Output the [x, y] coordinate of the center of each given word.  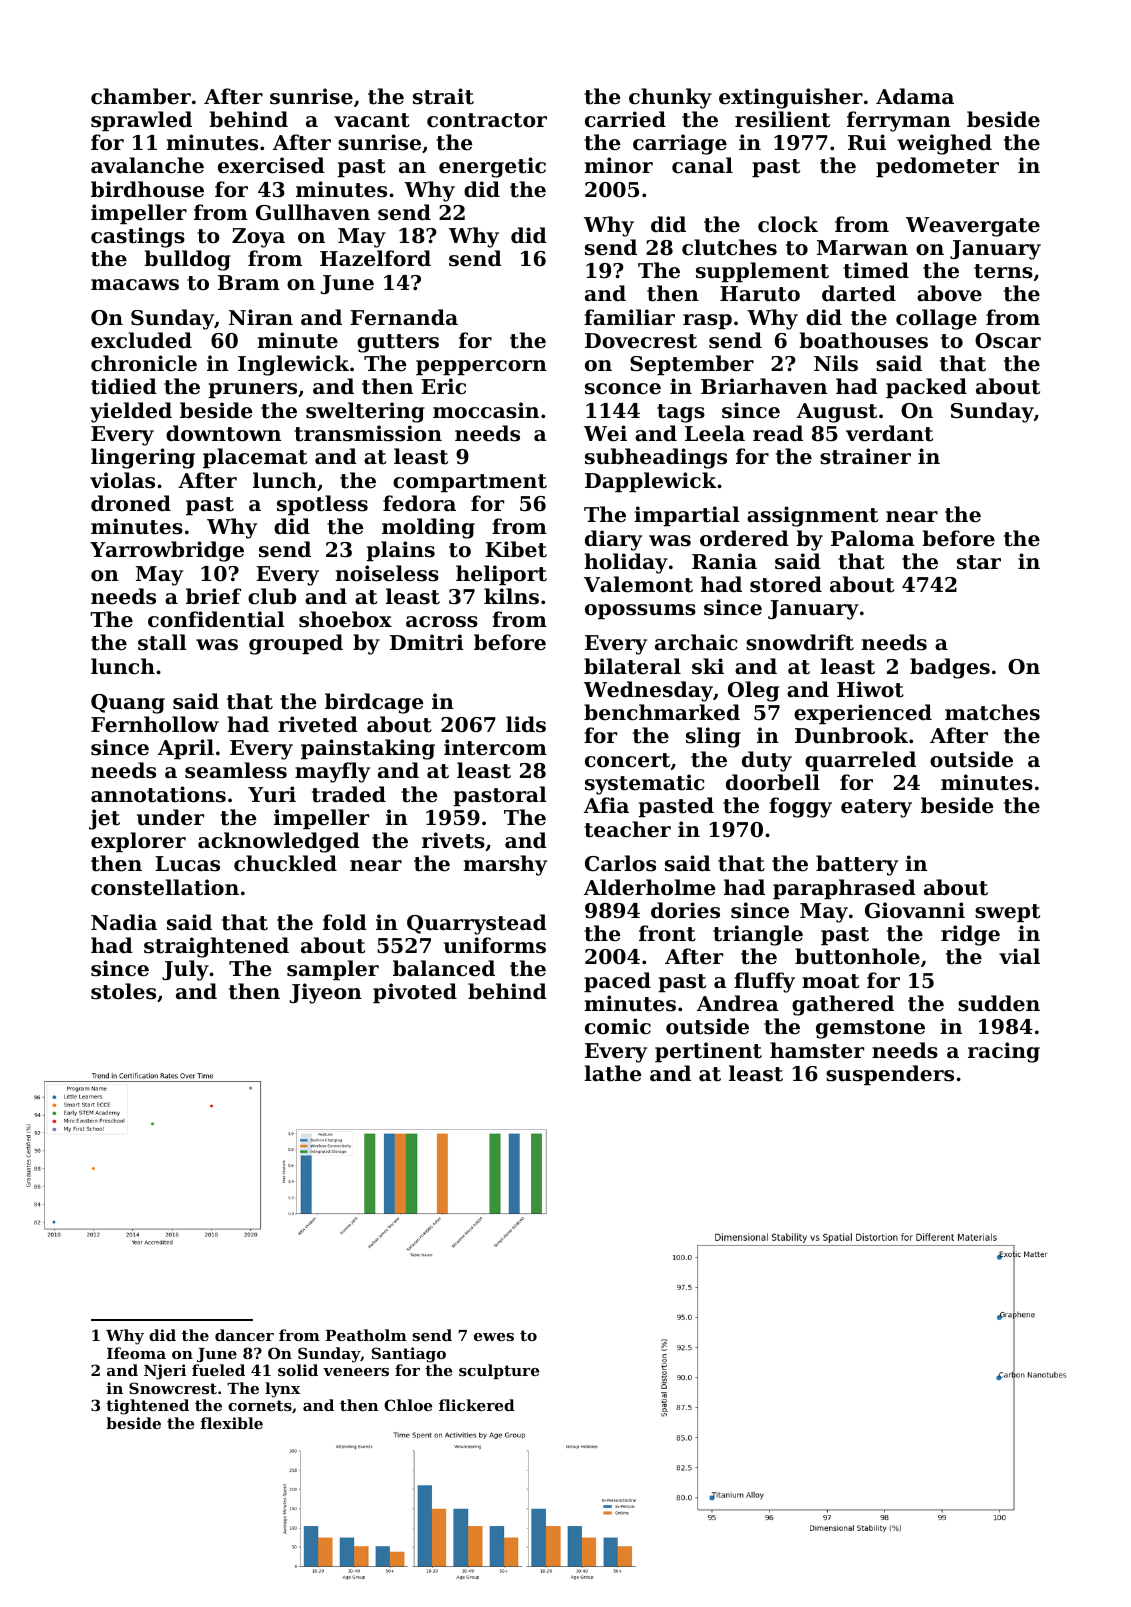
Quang [128, 704]
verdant [889, 433]
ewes [494, 1337]
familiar [629, 317]
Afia [606, 805]
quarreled [860, 761]
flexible [232, 1423]
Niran [261, 317]
